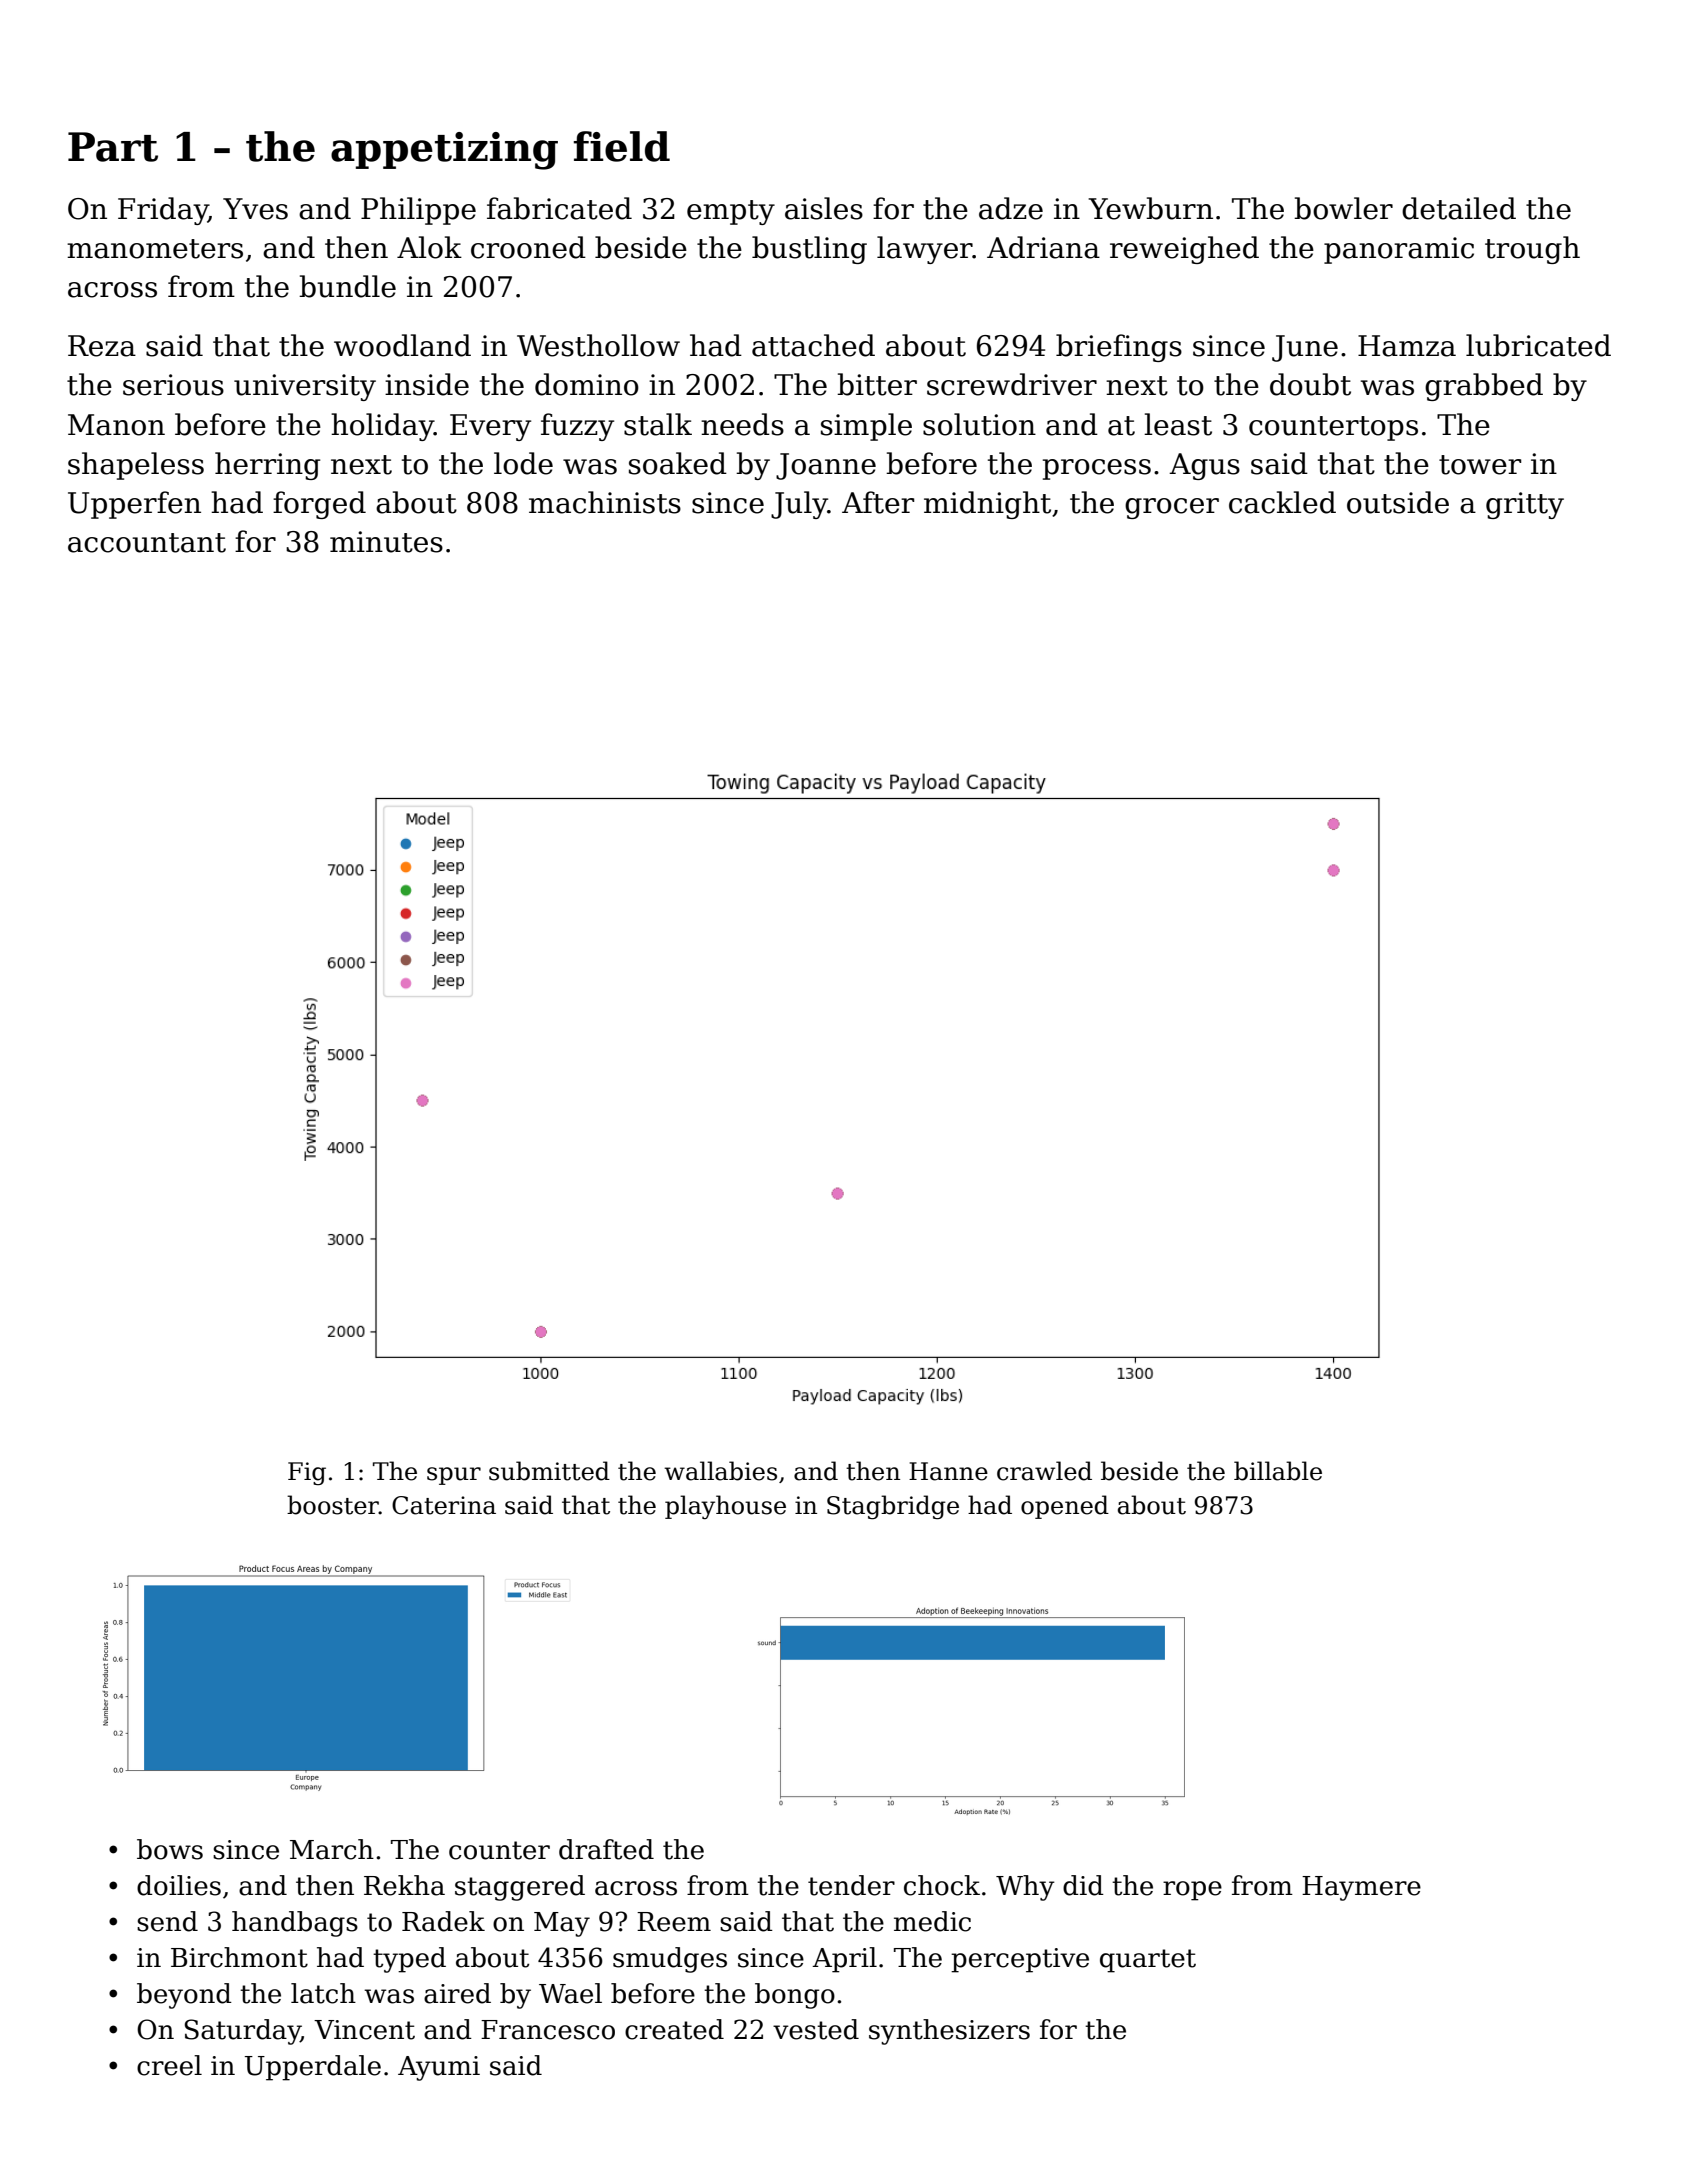 The width and height of the document is (1683, 2178). Describe the element at coordinates (147, 543) in the document. I see `accountant` at that location.
